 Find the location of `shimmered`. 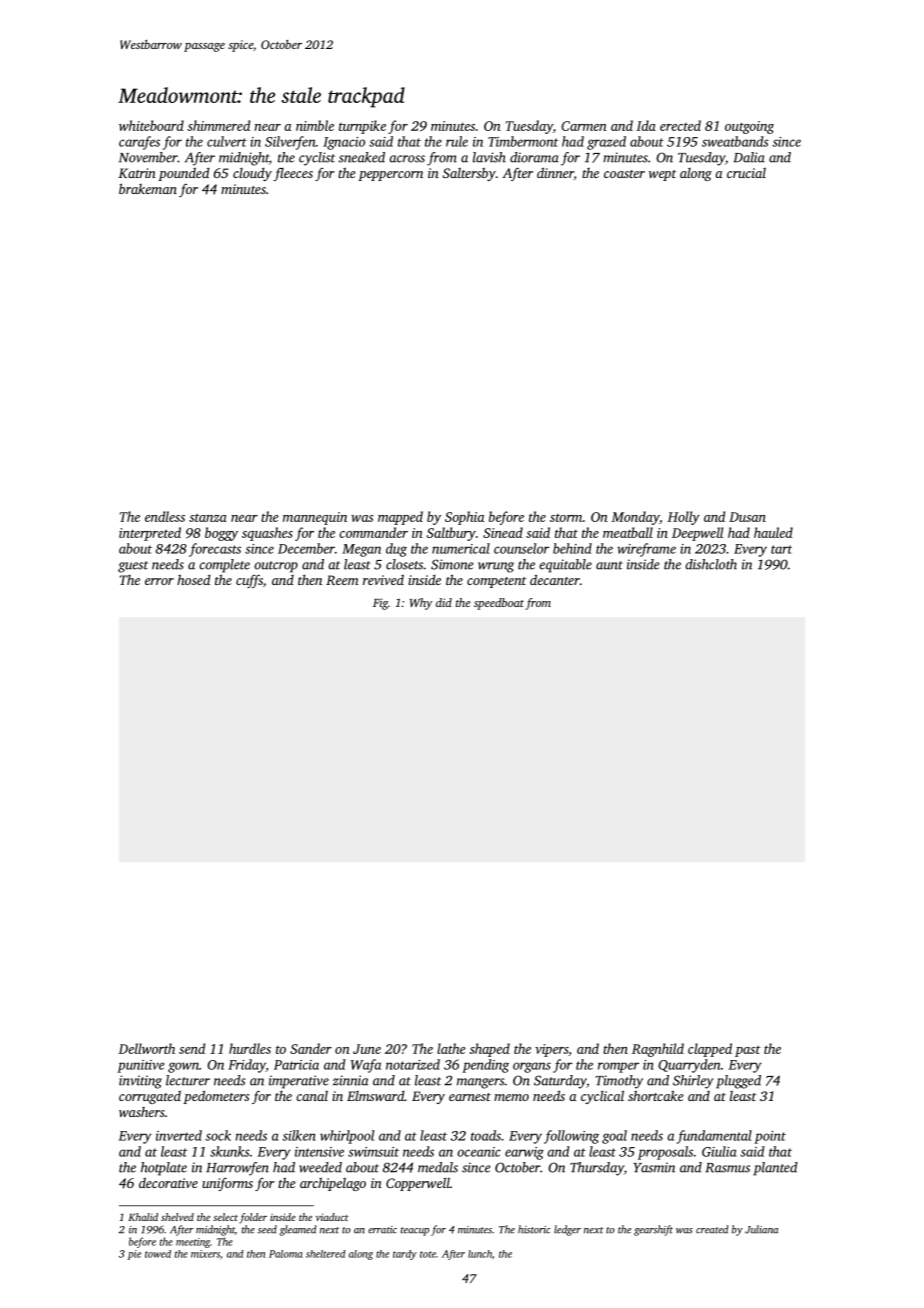

shimmered is located at coordinates (218, 125).
